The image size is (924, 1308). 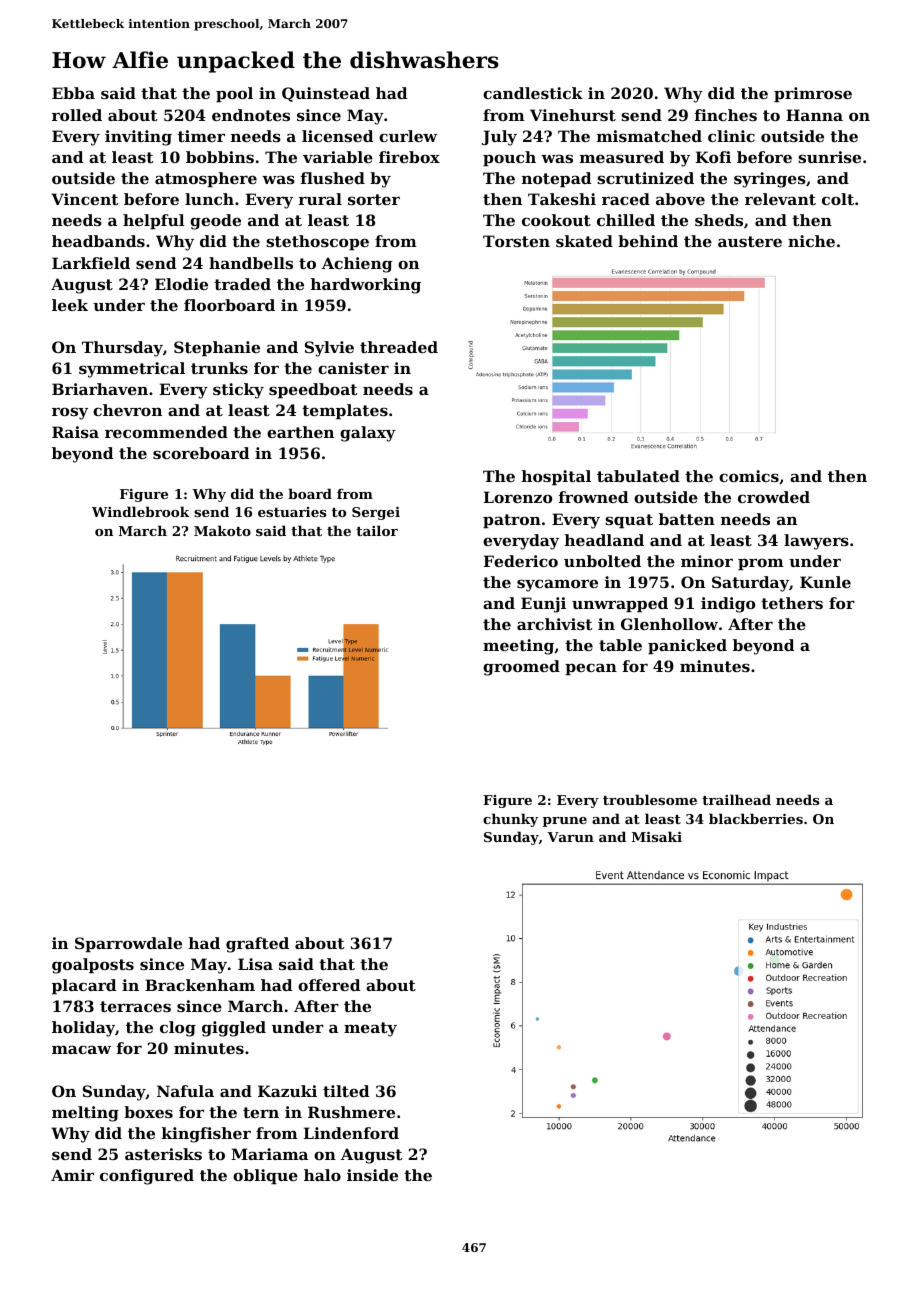 What do you see at coordinates (649, 136) in the image?
I see `mismatched` at bounding box center [649, 136].
